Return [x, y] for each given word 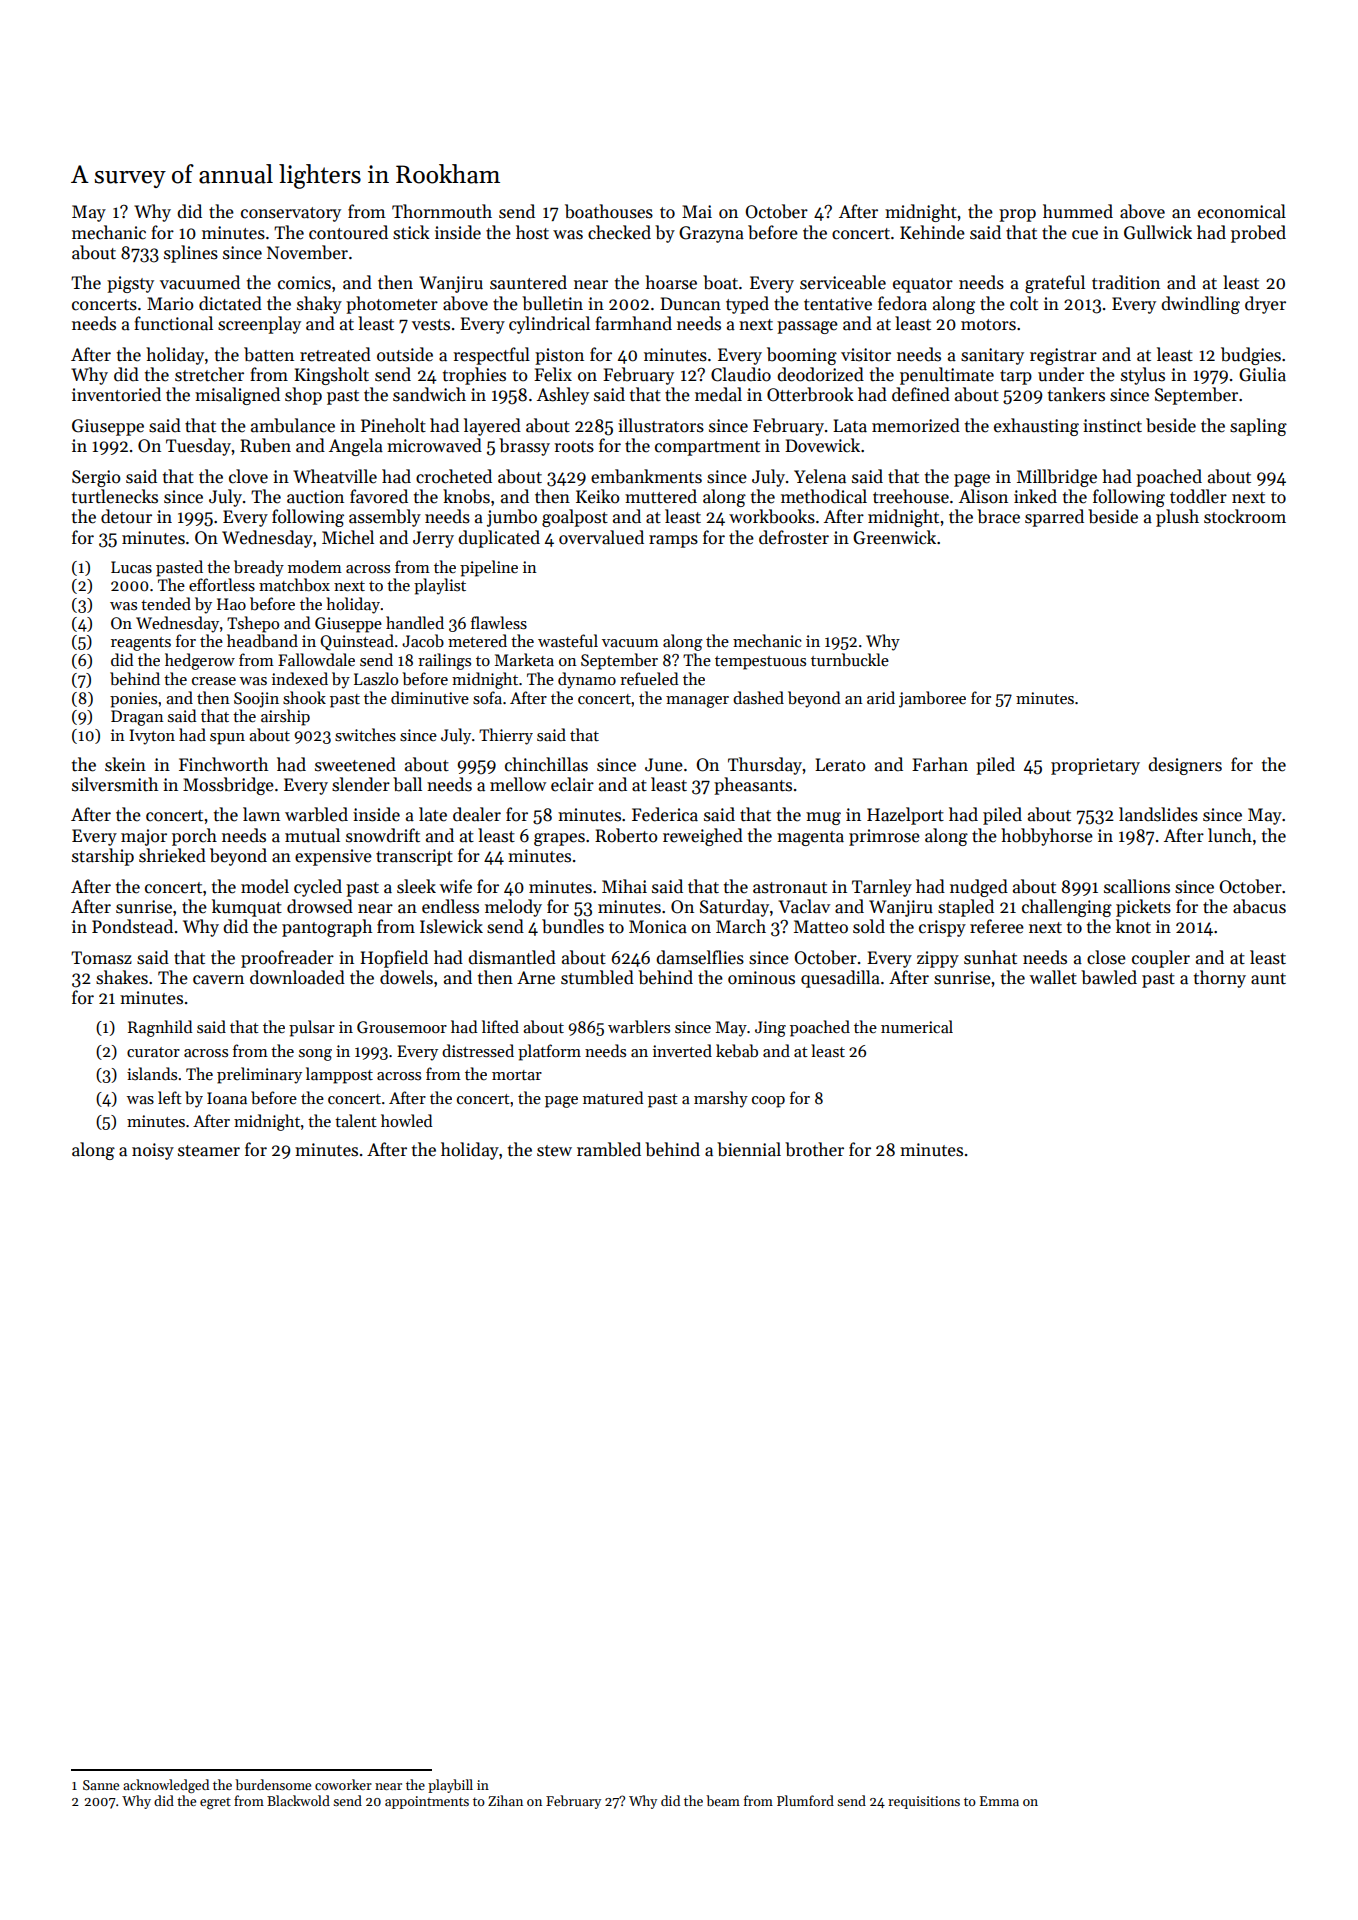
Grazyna [711, 234]
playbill [450, 1786]
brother [814, 1149]
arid [881, 697]
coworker [343, 1784]
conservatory [291, 214]
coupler [1161, 959]
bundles [573, 926]
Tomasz [101, 958]
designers [1185, 766]
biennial [749, 1149]
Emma [999, 1801]
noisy [153, 1151]
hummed [1078, 211]
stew [554, 1151]
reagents [141, 644]
